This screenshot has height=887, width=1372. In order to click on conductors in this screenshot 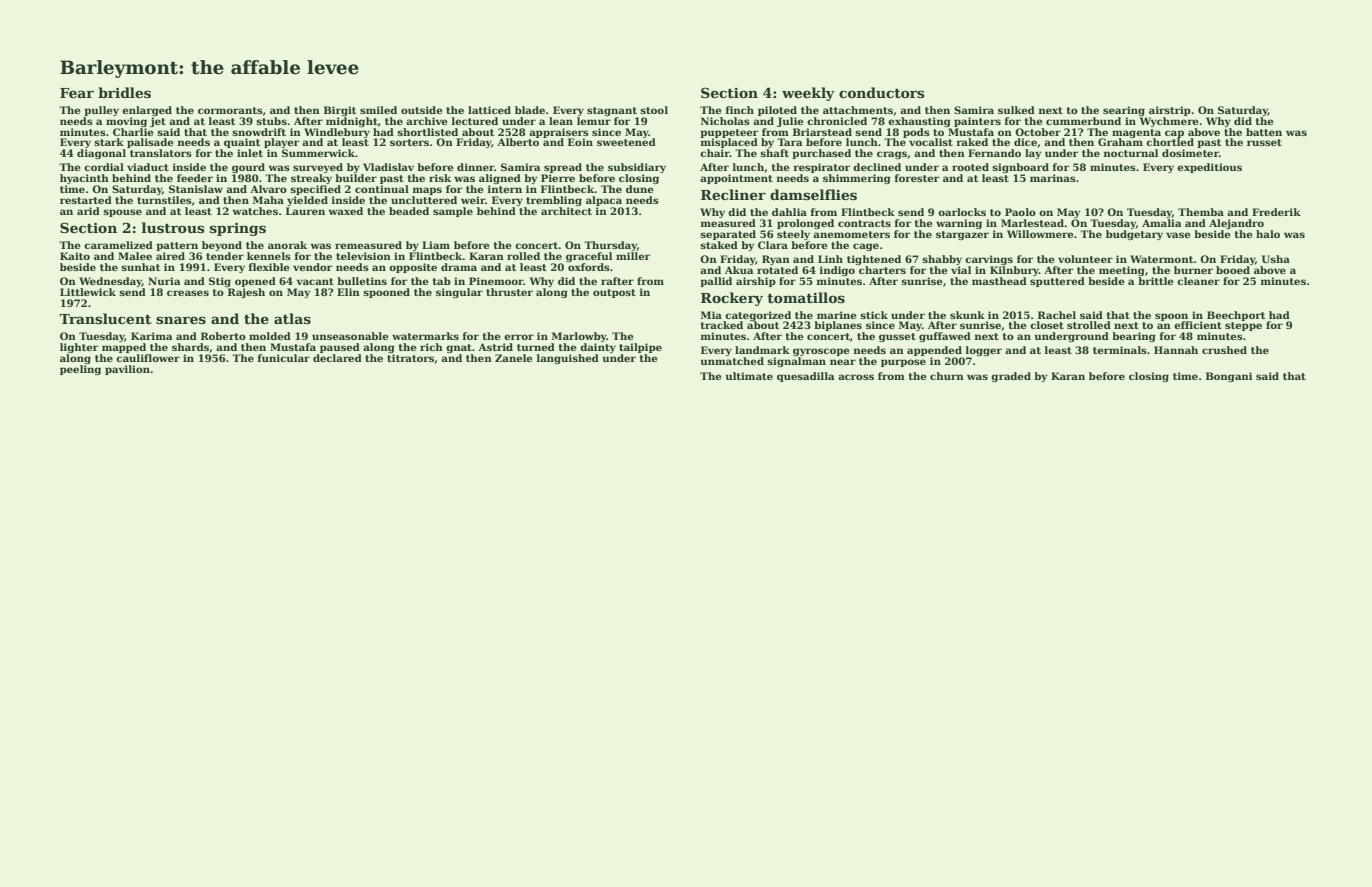, I will do `click(881, 92)`.
